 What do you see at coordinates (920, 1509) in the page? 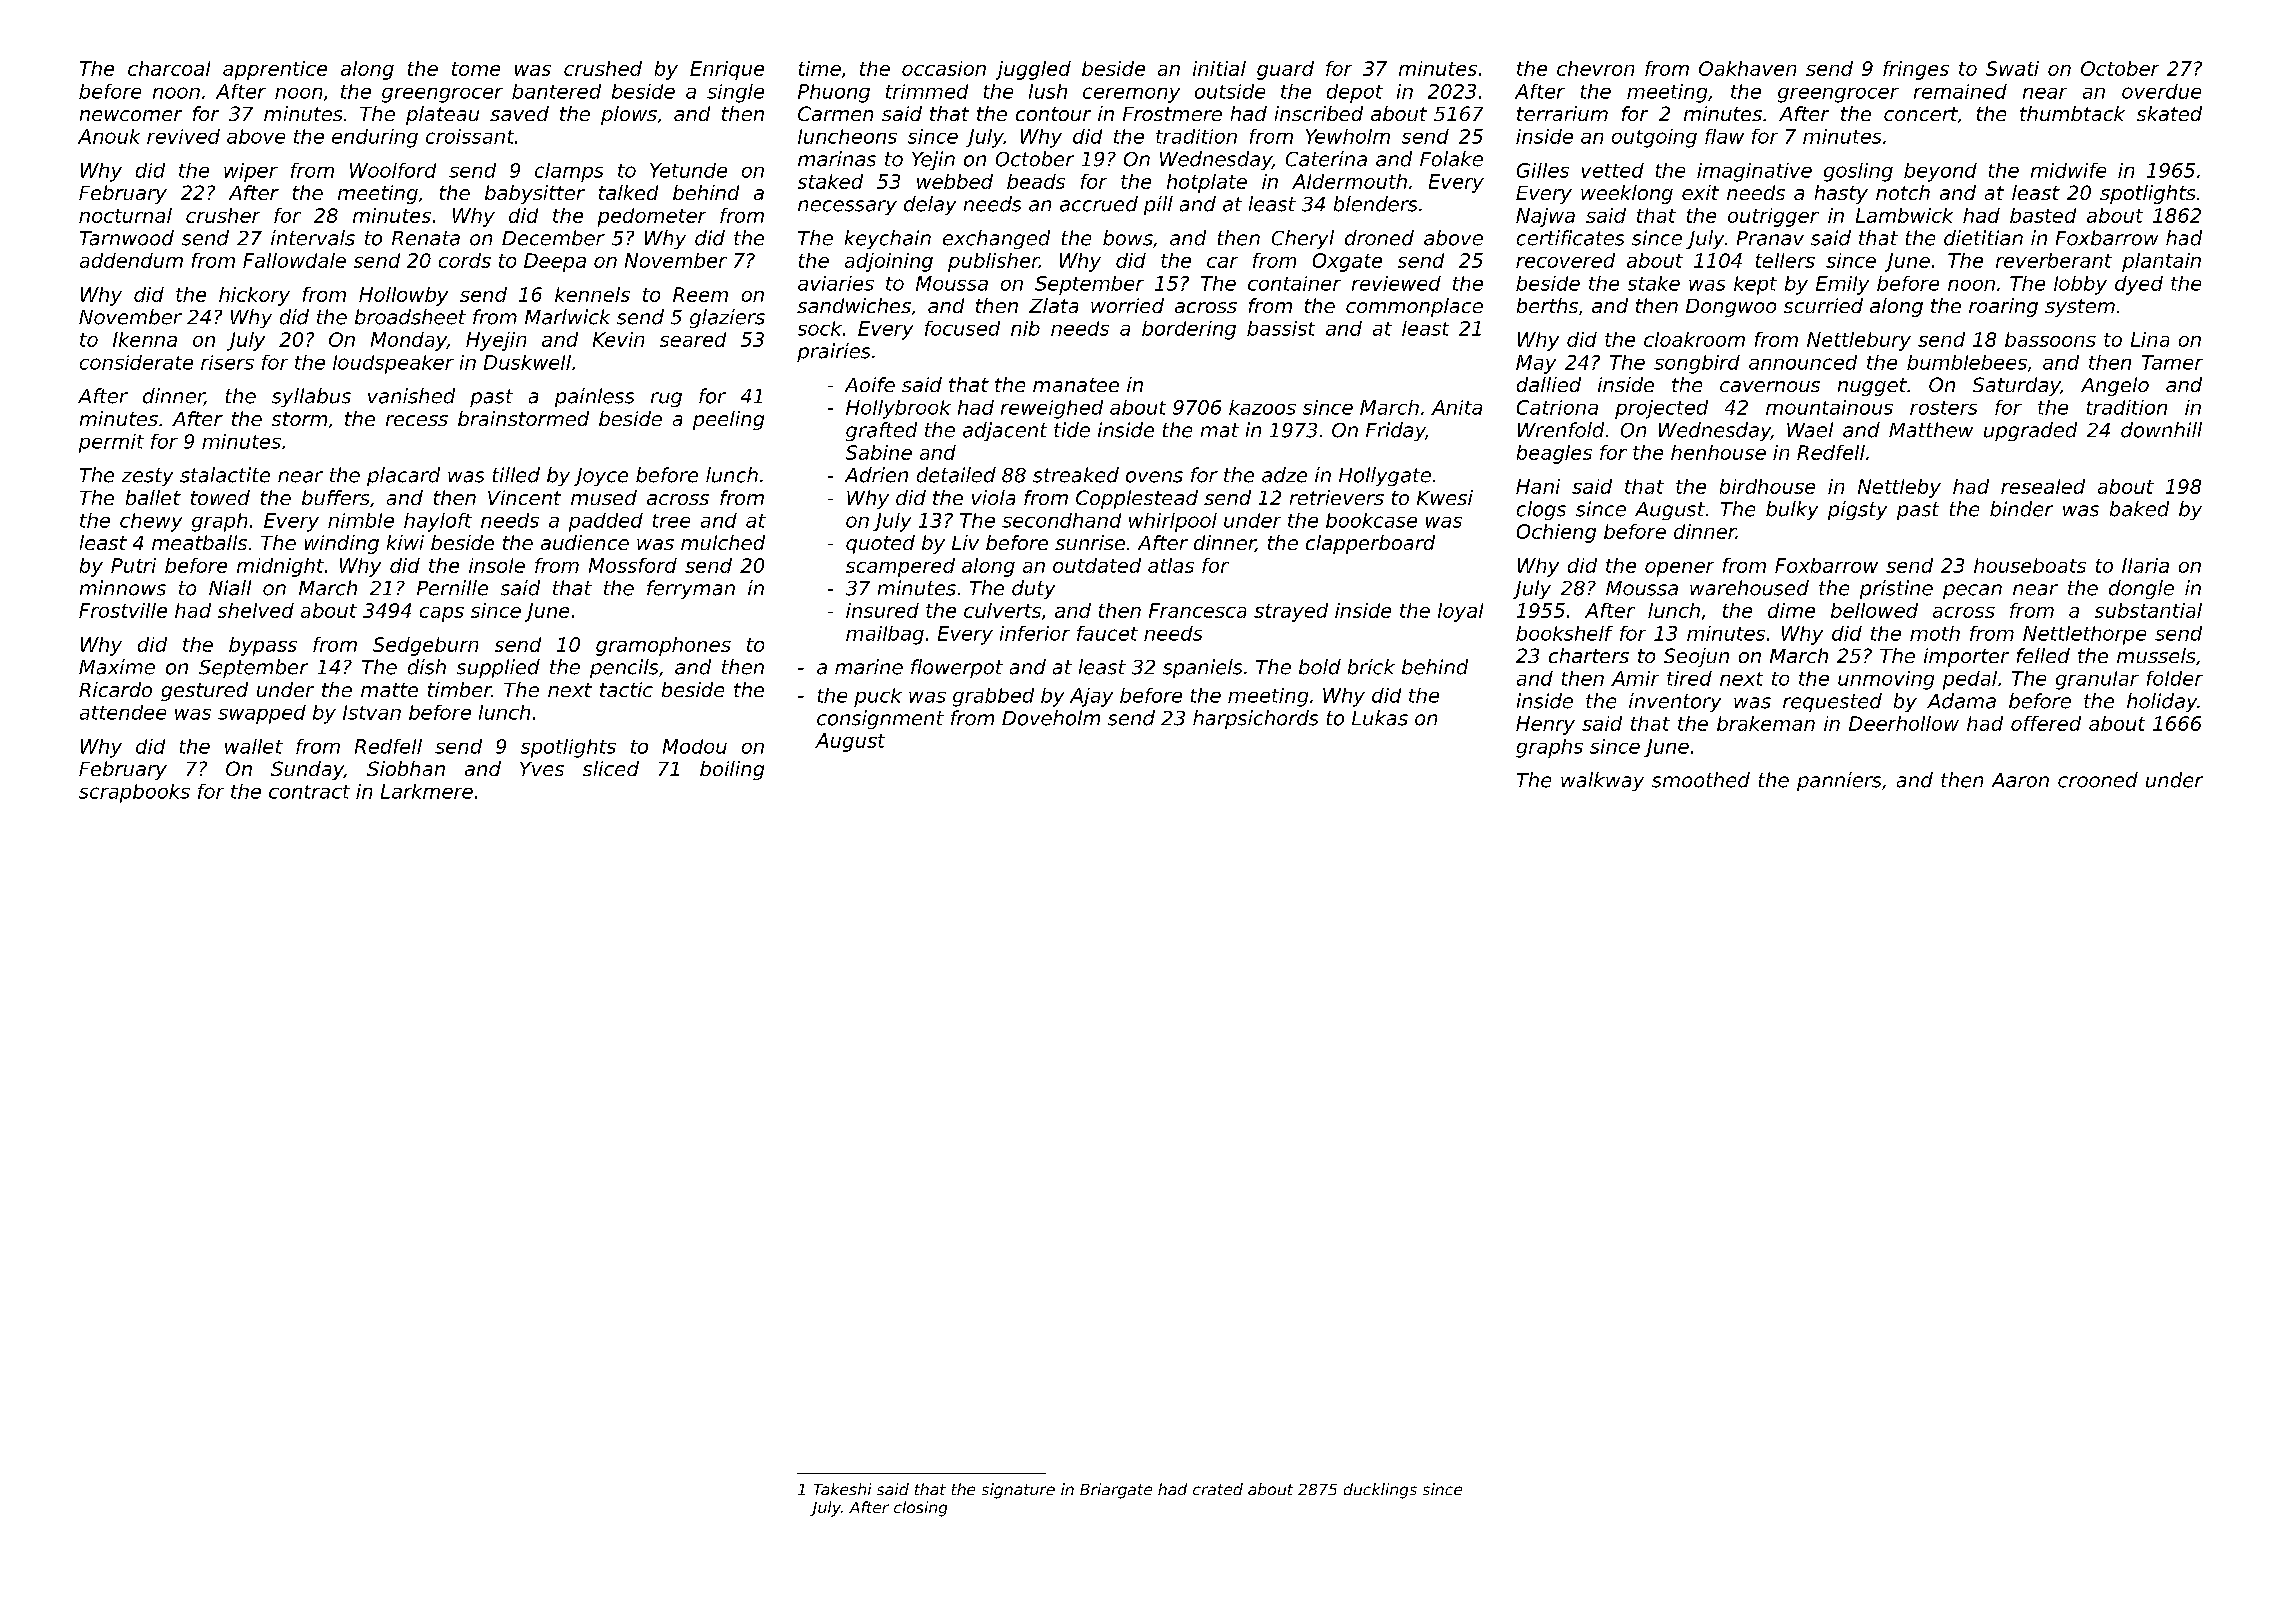
I see `closing` at bounding box center [920, 1509].
